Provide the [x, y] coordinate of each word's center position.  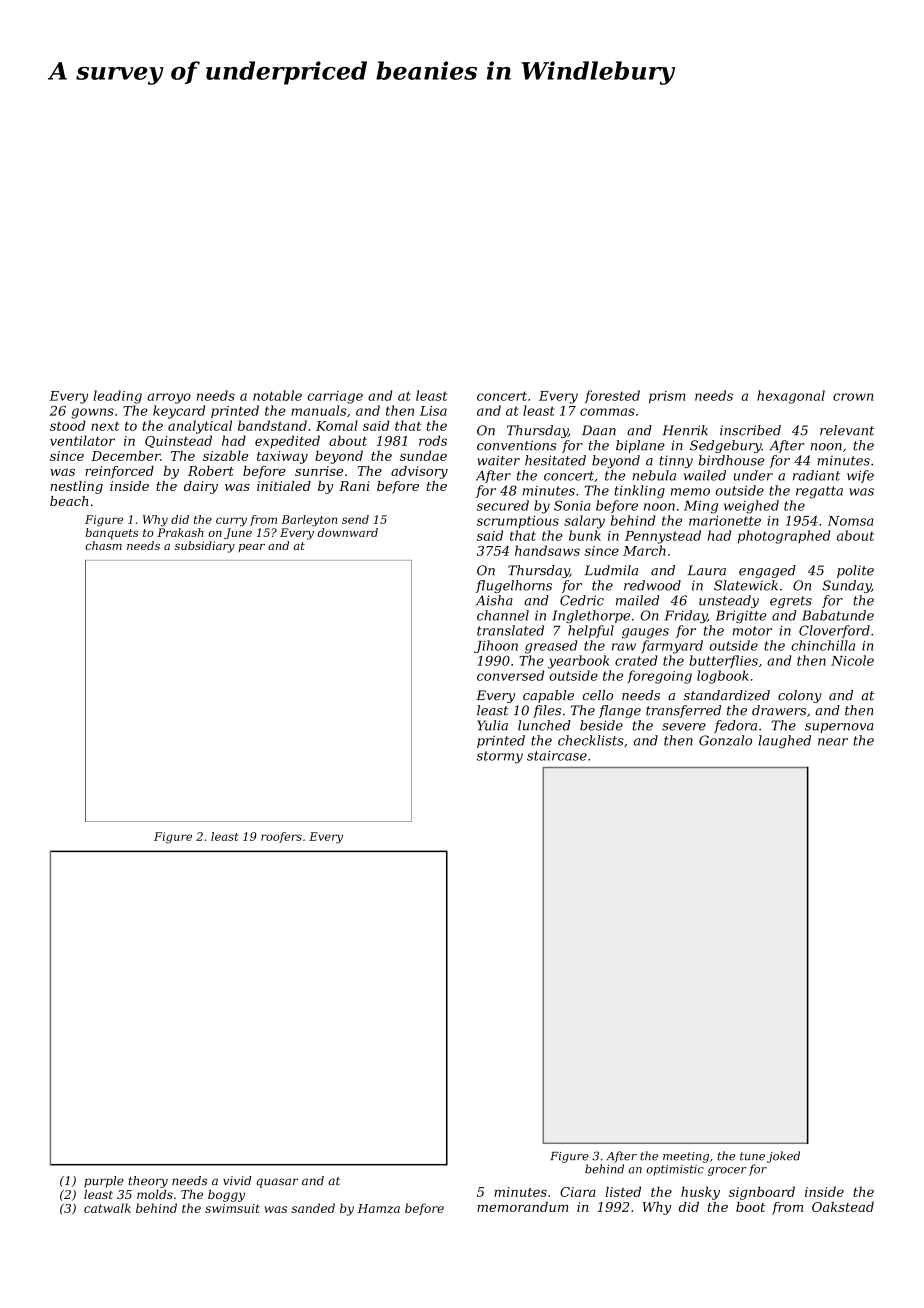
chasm [103, 545]
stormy [499, 757]
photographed [784, 537]
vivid [237, 1181]
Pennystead [663, 537]
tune [752, 1156]
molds [155, 1194]
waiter [498, 460]
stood [68, 425]
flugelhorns [514, 586]
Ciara [578, 1192]
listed [623, 1191]
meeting [686, 1157]
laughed [784, 741]
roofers [281, 837]
